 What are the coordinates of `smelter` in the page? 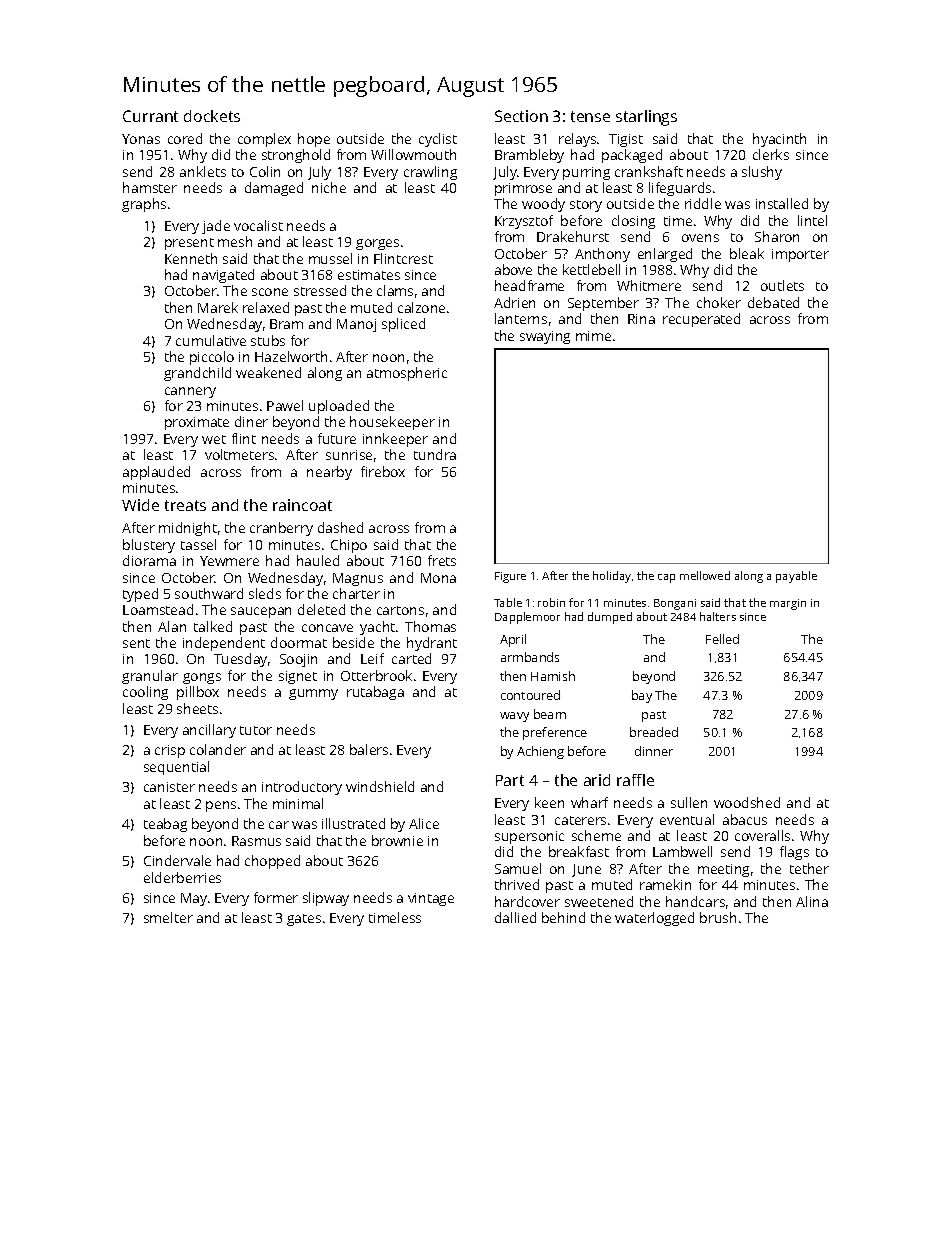 It's located at (168, 917).
